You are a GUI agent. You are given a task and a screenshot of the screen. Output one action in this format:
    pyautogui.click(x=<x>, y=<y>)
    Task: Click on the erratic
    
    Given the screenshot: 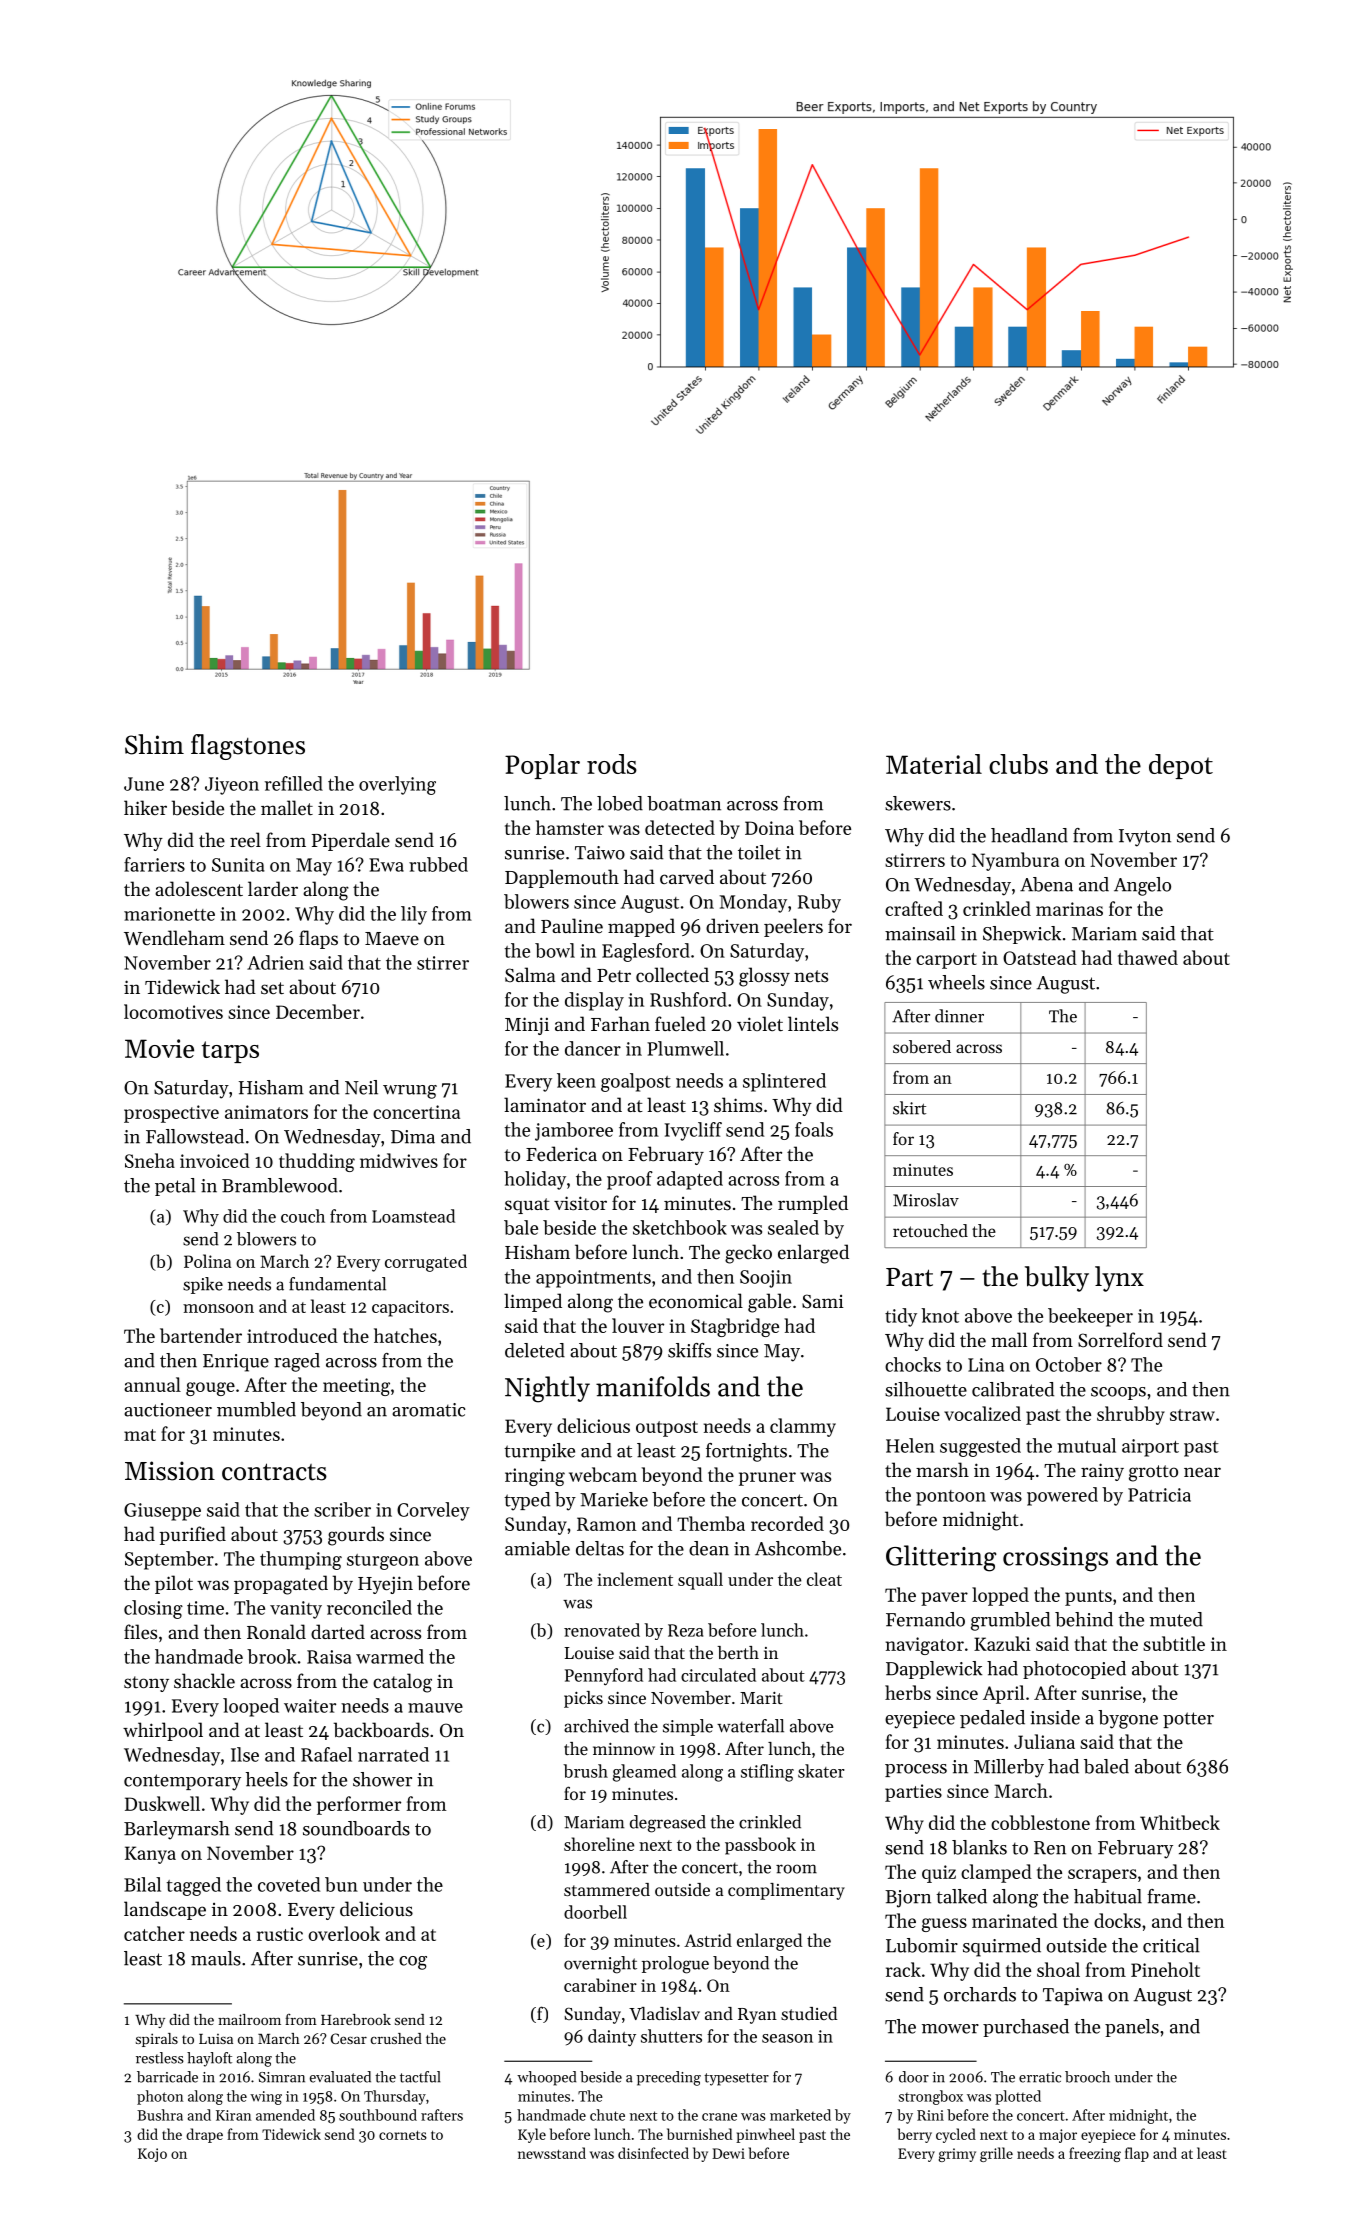 What is the action you would take?
    pyautogui.click(x=1040, y=2077)
